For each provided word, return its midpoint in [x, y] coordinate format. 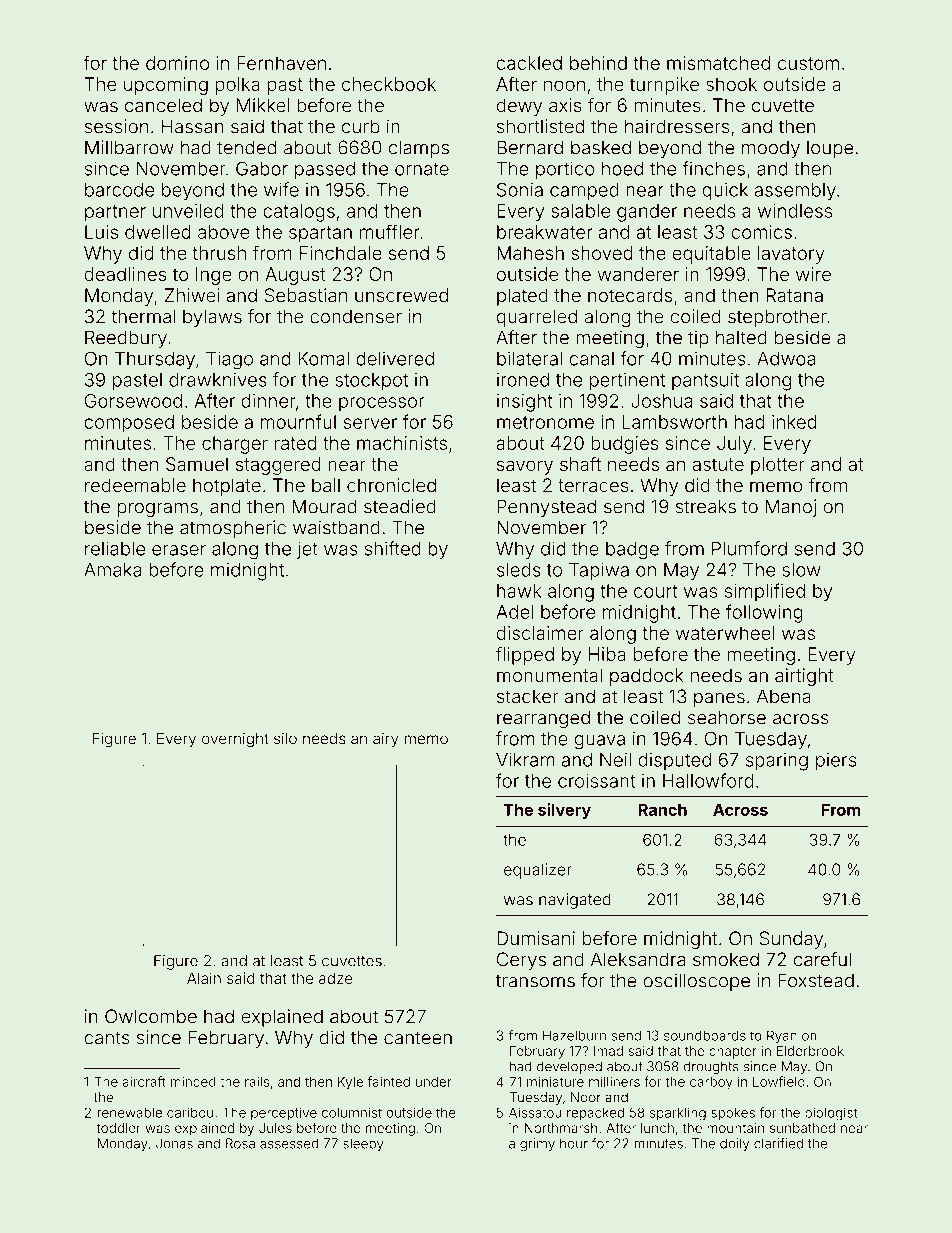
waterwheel [725, 633]
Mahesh [530, 253]
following [764, 613]
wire [813, 274]
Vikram [525, 759]
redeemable [135, 485]
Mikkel [263, 105]
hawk [519, 591]
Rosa [240, 1143]
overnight [235, 740]
